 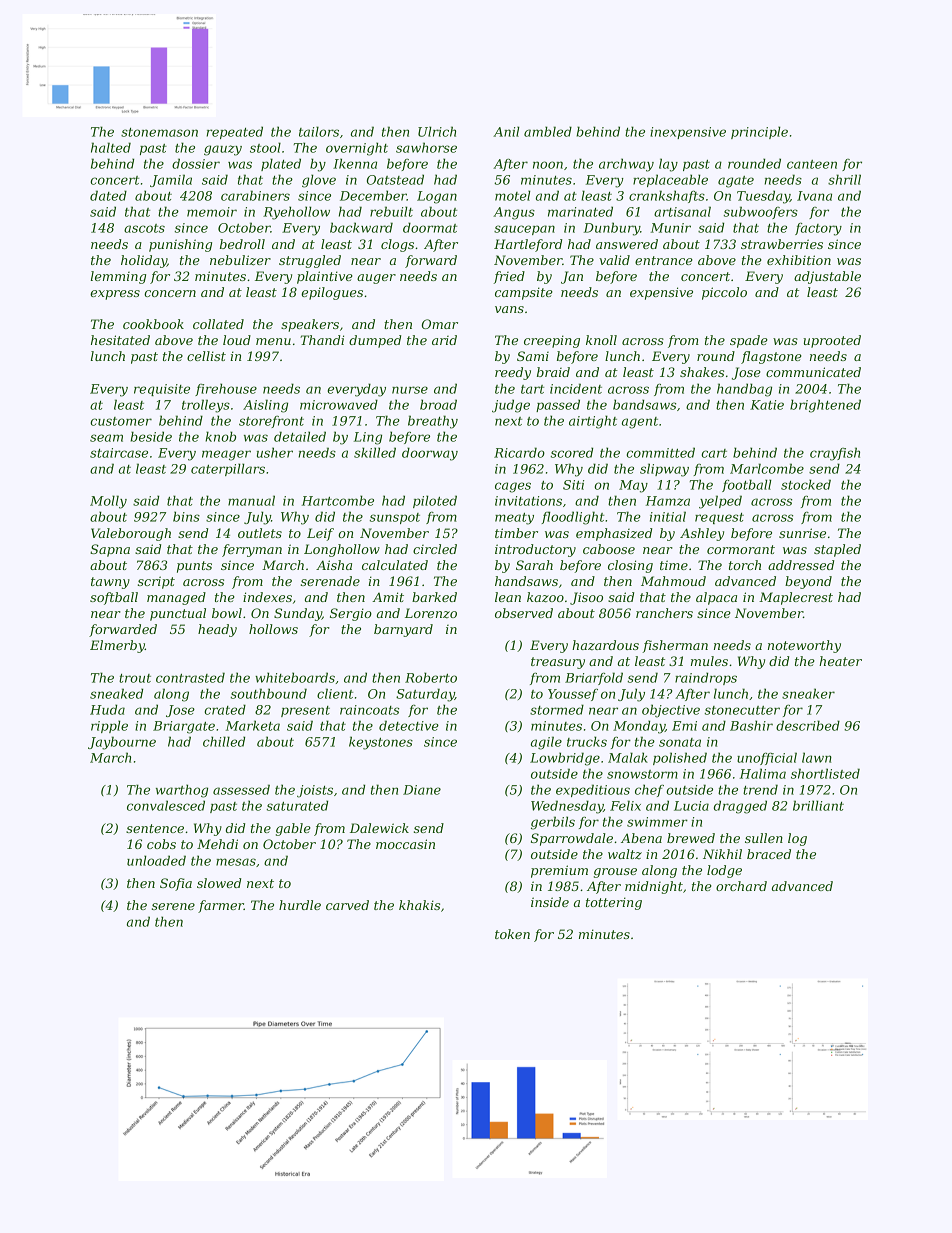 What do you see at coordinates (832, 341) in the screenshot?
I see `uprooted` at bounding box center [832, 341].
